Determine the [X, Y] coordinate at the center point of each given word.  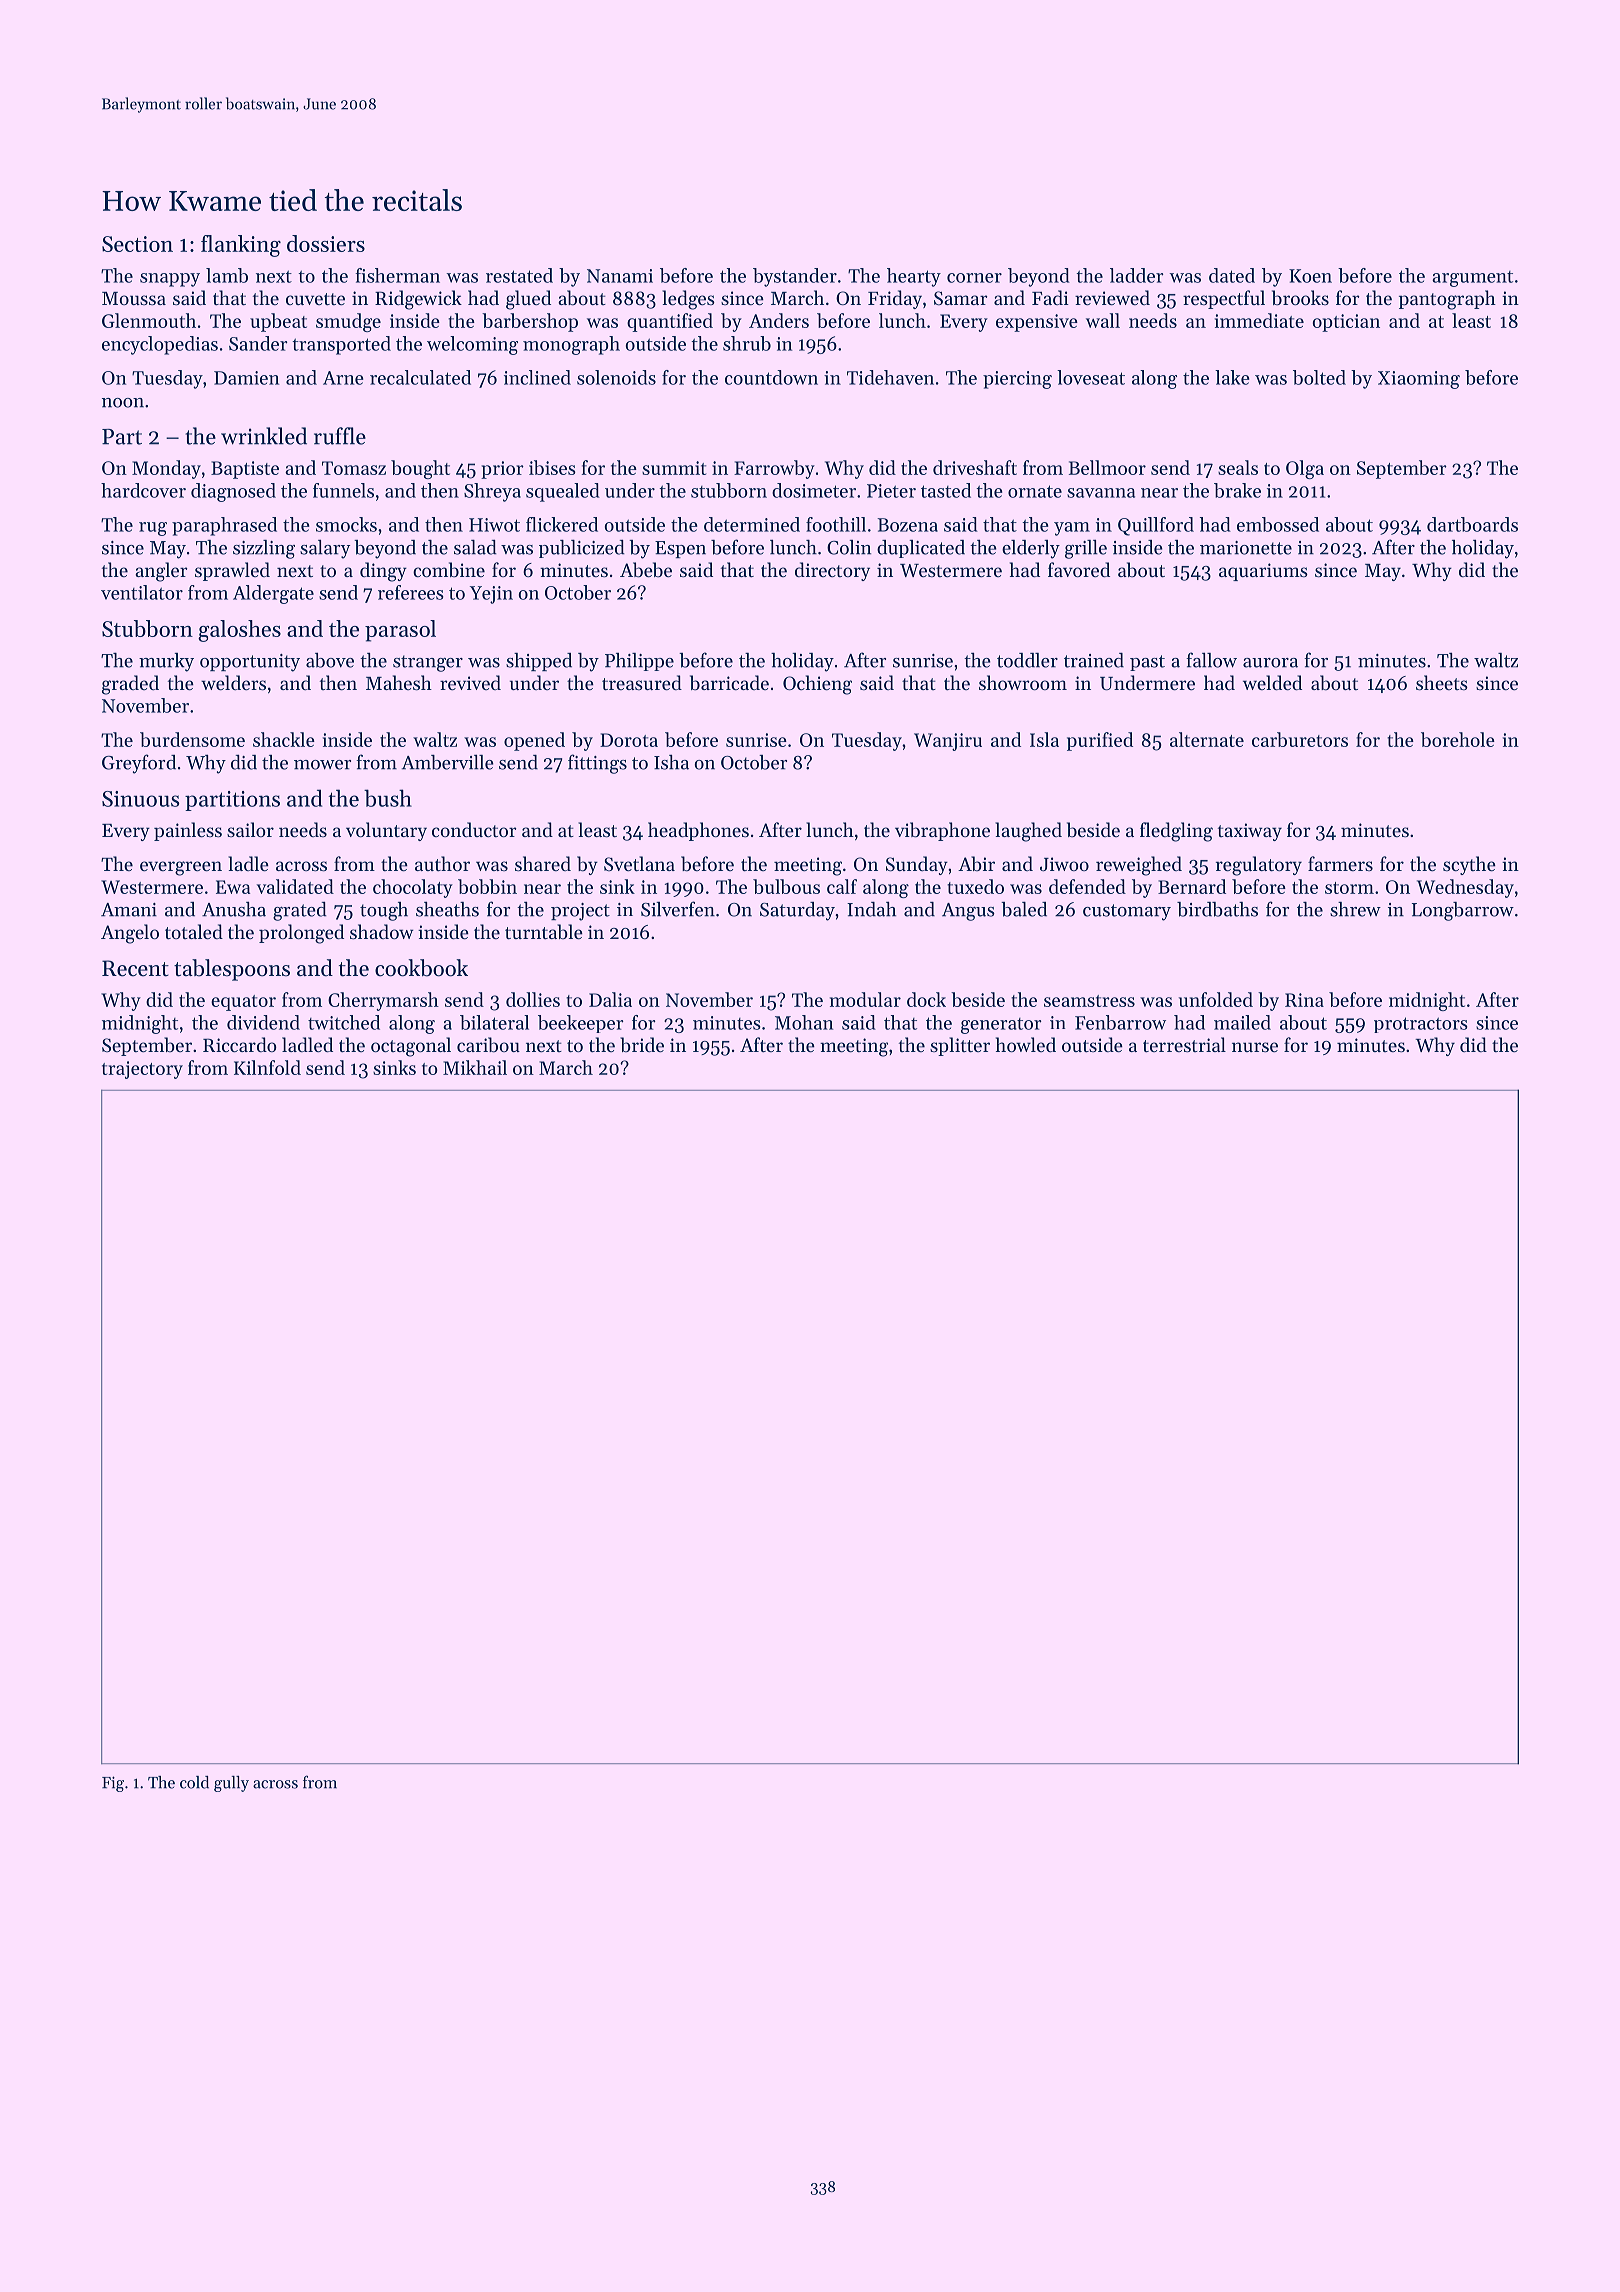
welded [1272, 682]
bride [642, 1044]
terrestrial [1184, 1044]
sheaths [447, 909]
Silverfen [678, 909]
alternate [1207, 739]
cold [194, 1782]
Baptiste [245, 470]
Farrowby [774, 469]
